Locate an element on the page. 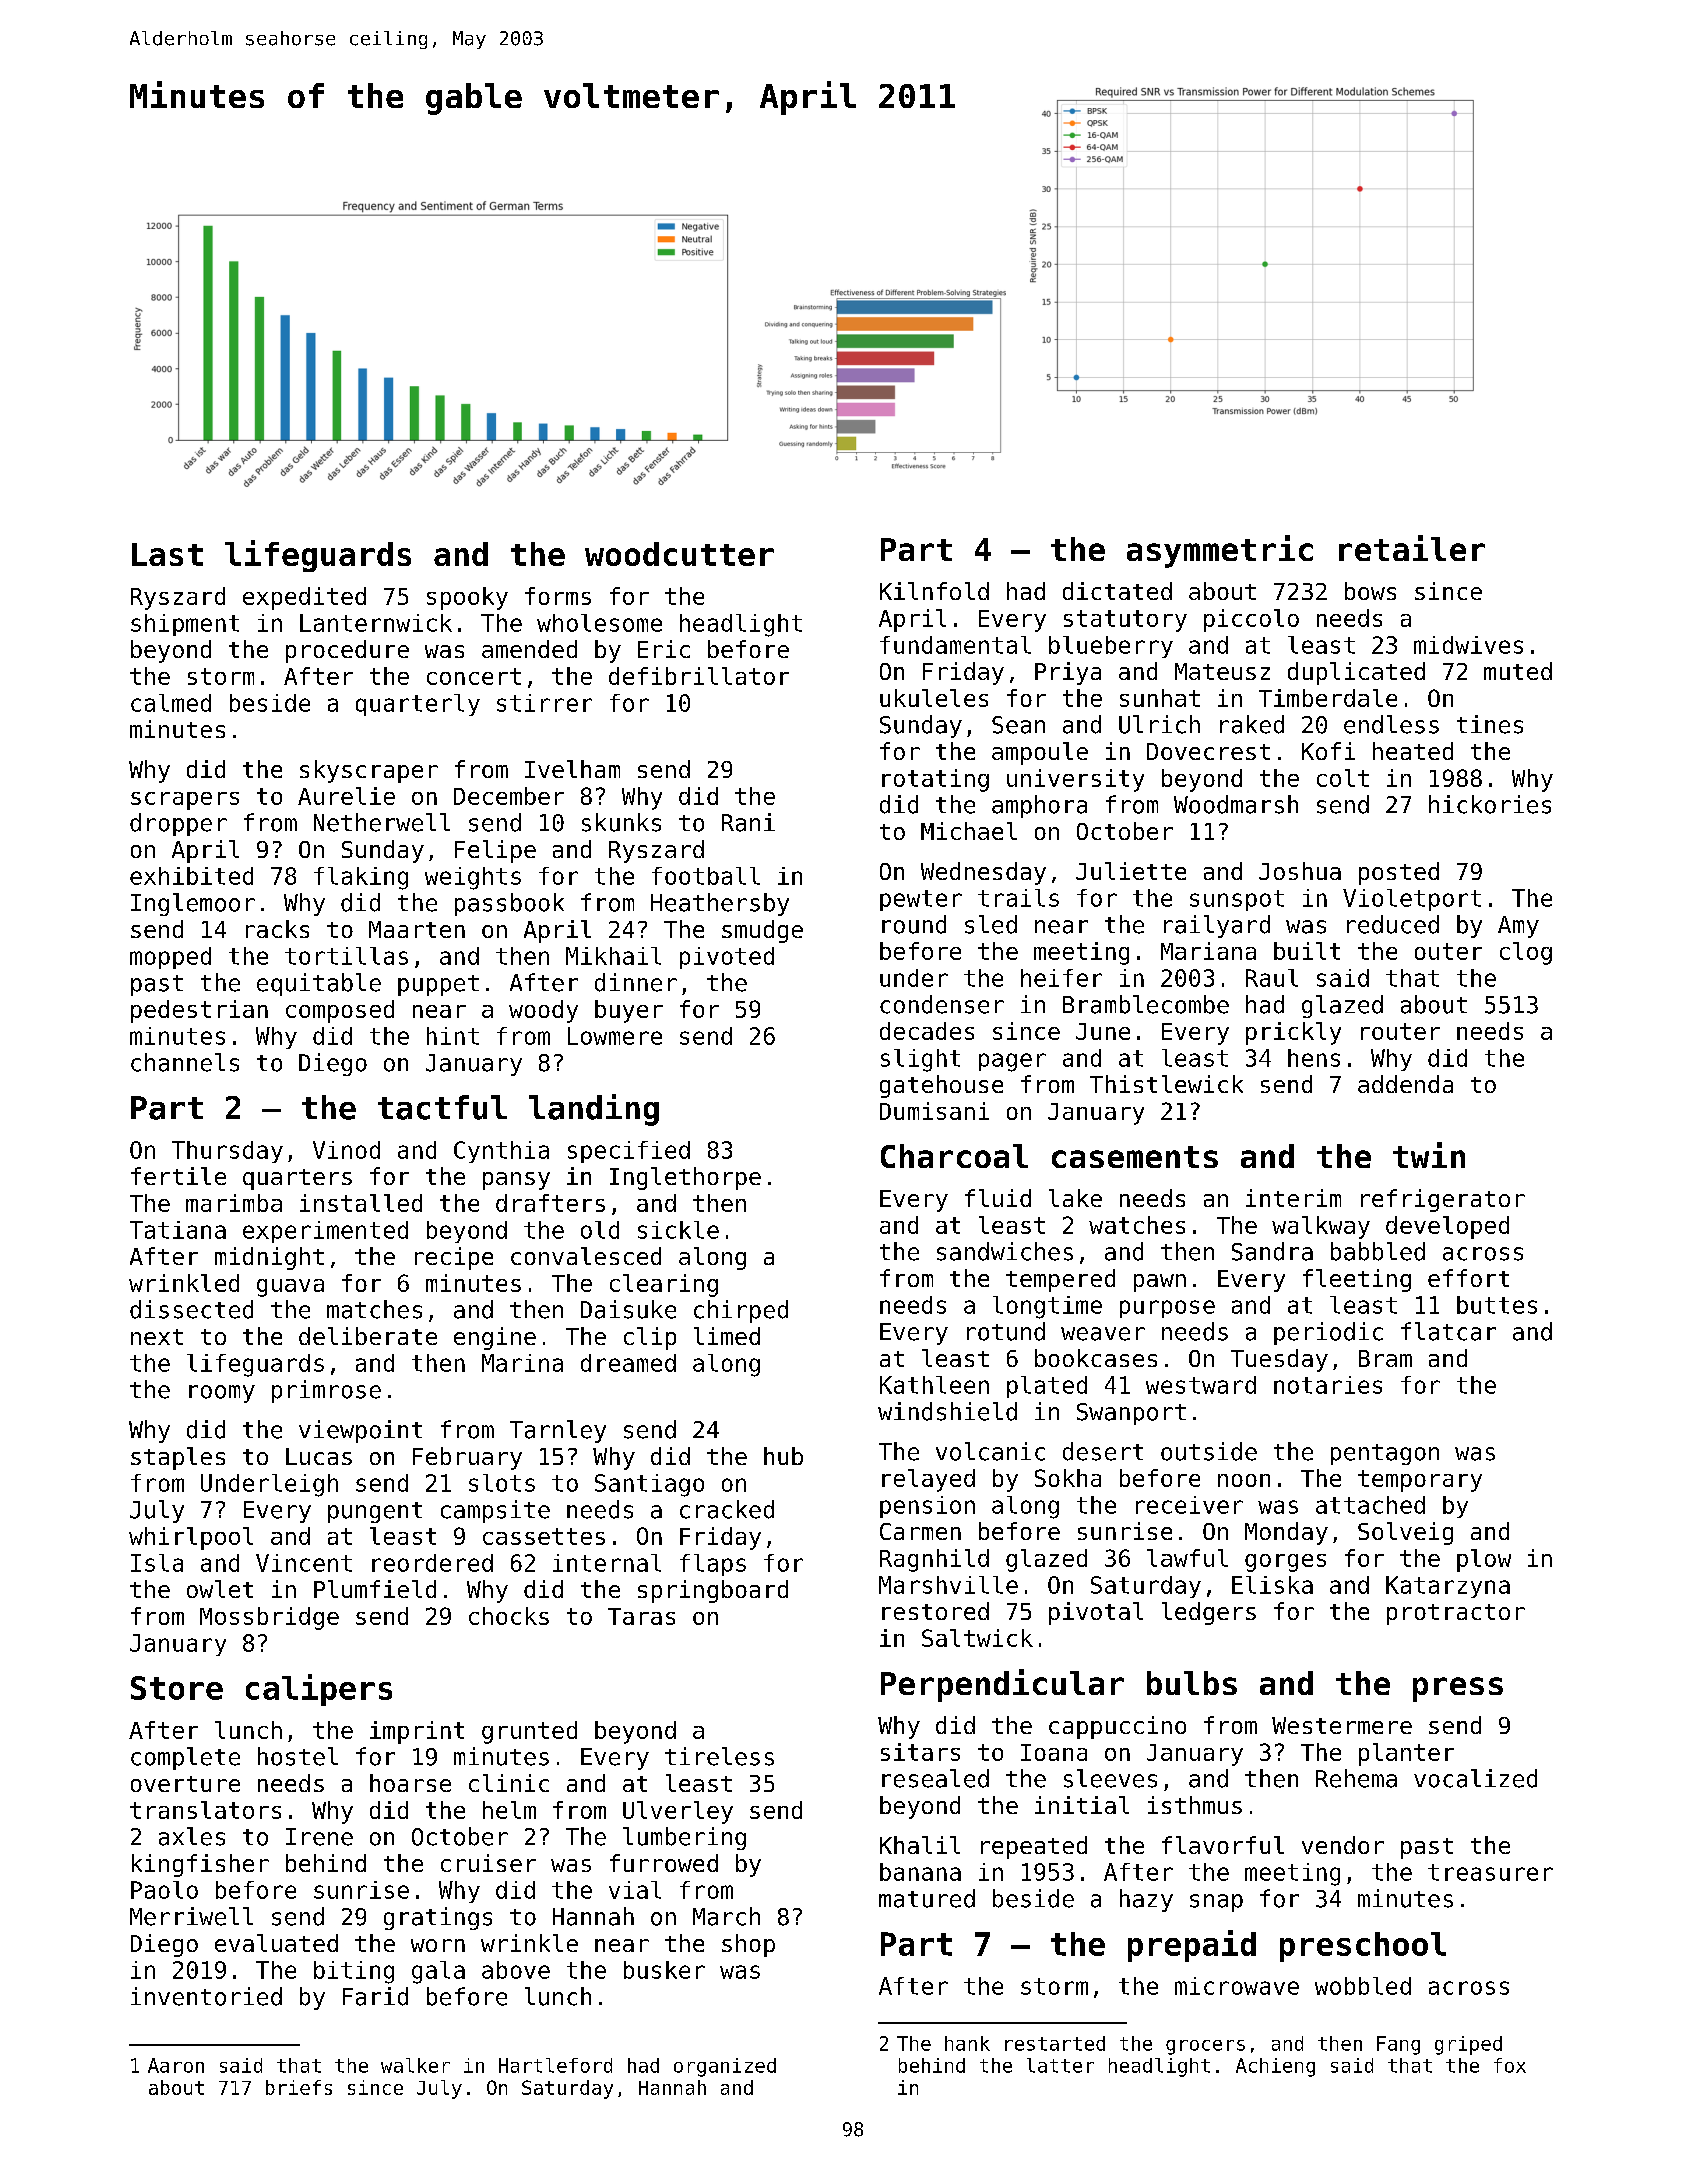 The image size is (1683, 2178). briefs is located at coordinates (299, 2087).
